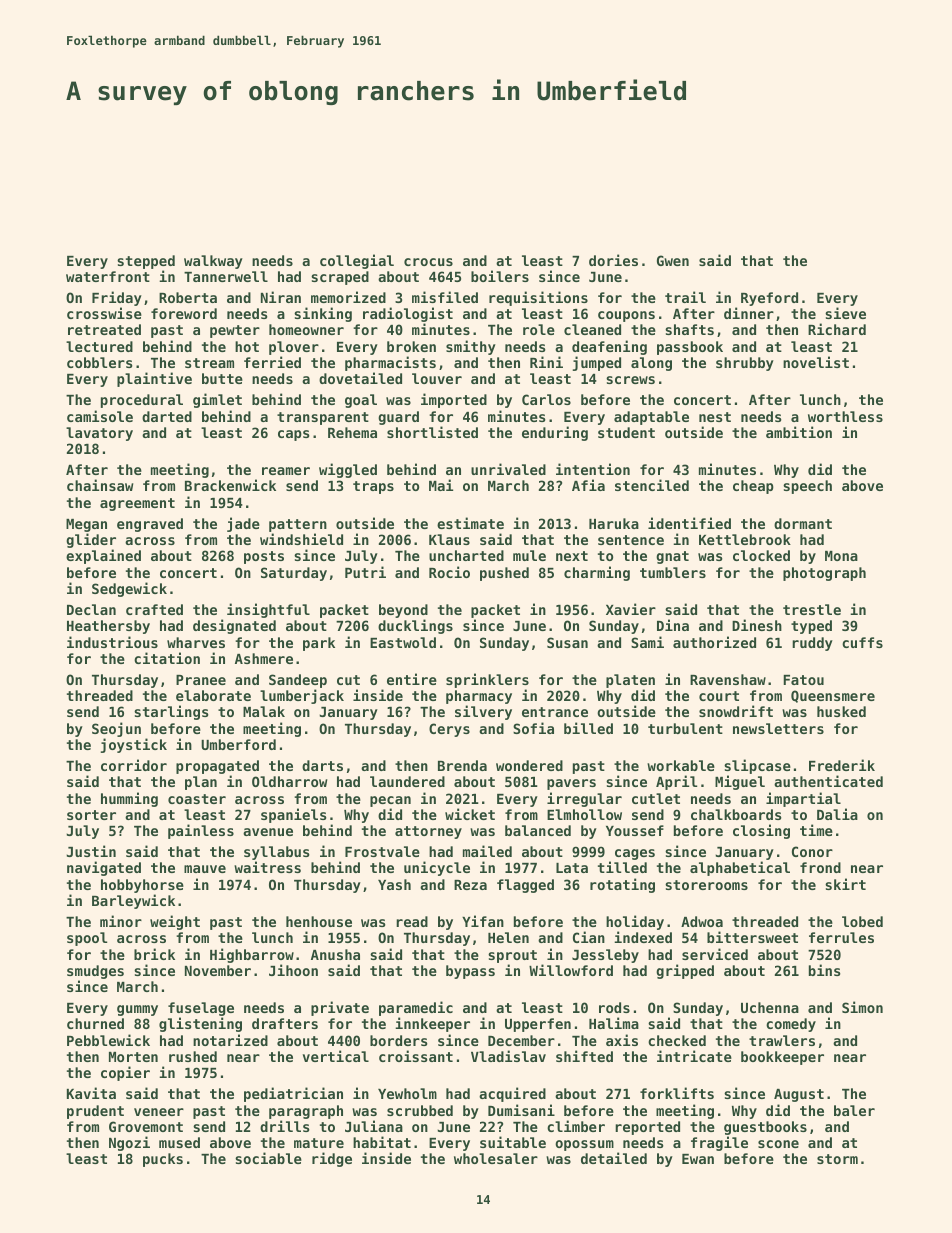 This screenshot has height=1233, width=952. I want to click on paragraph, so click(306, 1112).
